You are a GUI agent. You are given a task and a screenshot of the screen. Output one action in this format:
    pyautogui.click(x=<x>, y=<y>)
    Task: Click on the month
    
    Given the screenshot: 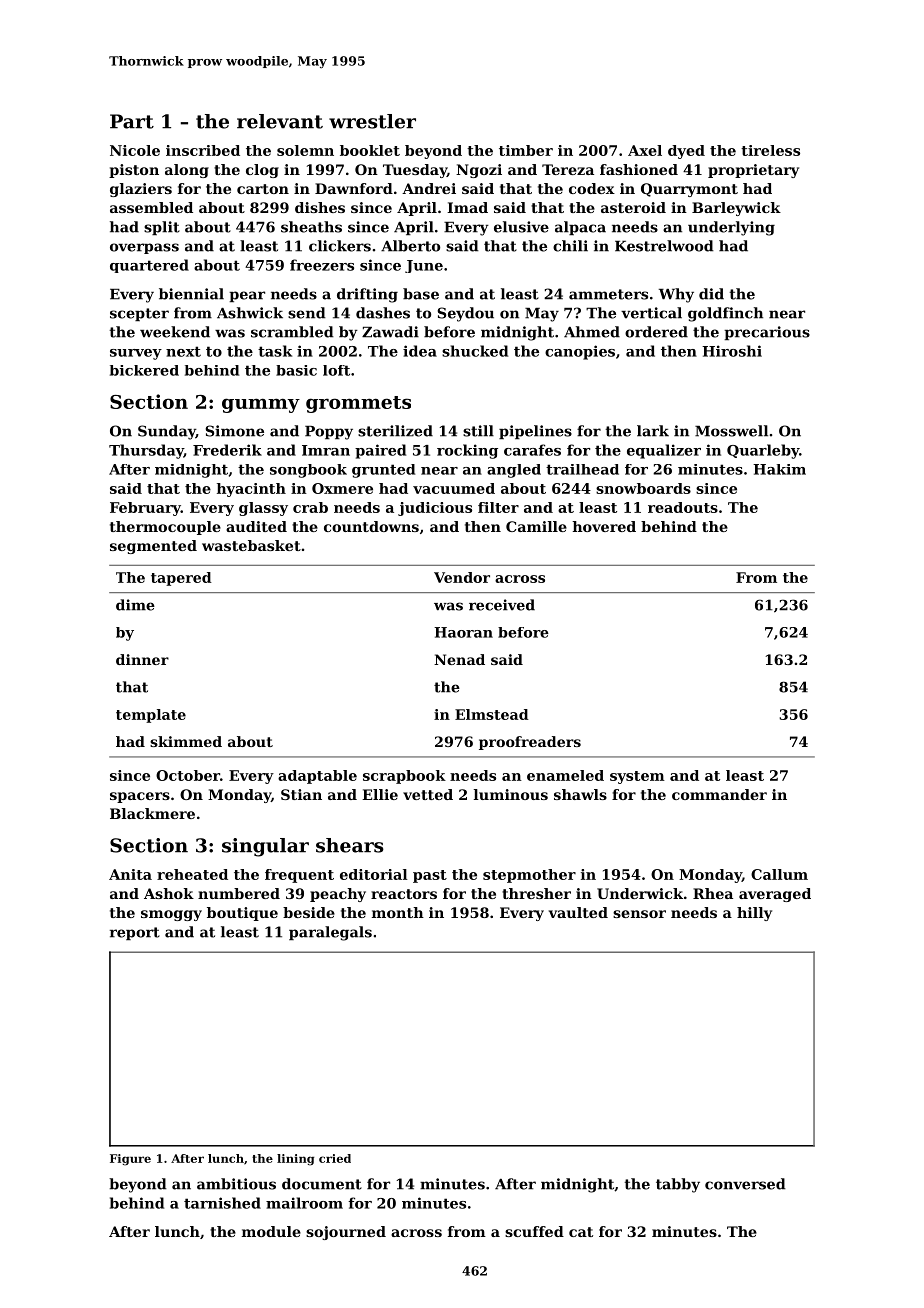 What is the action you would take?
    pyautogui.click(x=398, y=912)
